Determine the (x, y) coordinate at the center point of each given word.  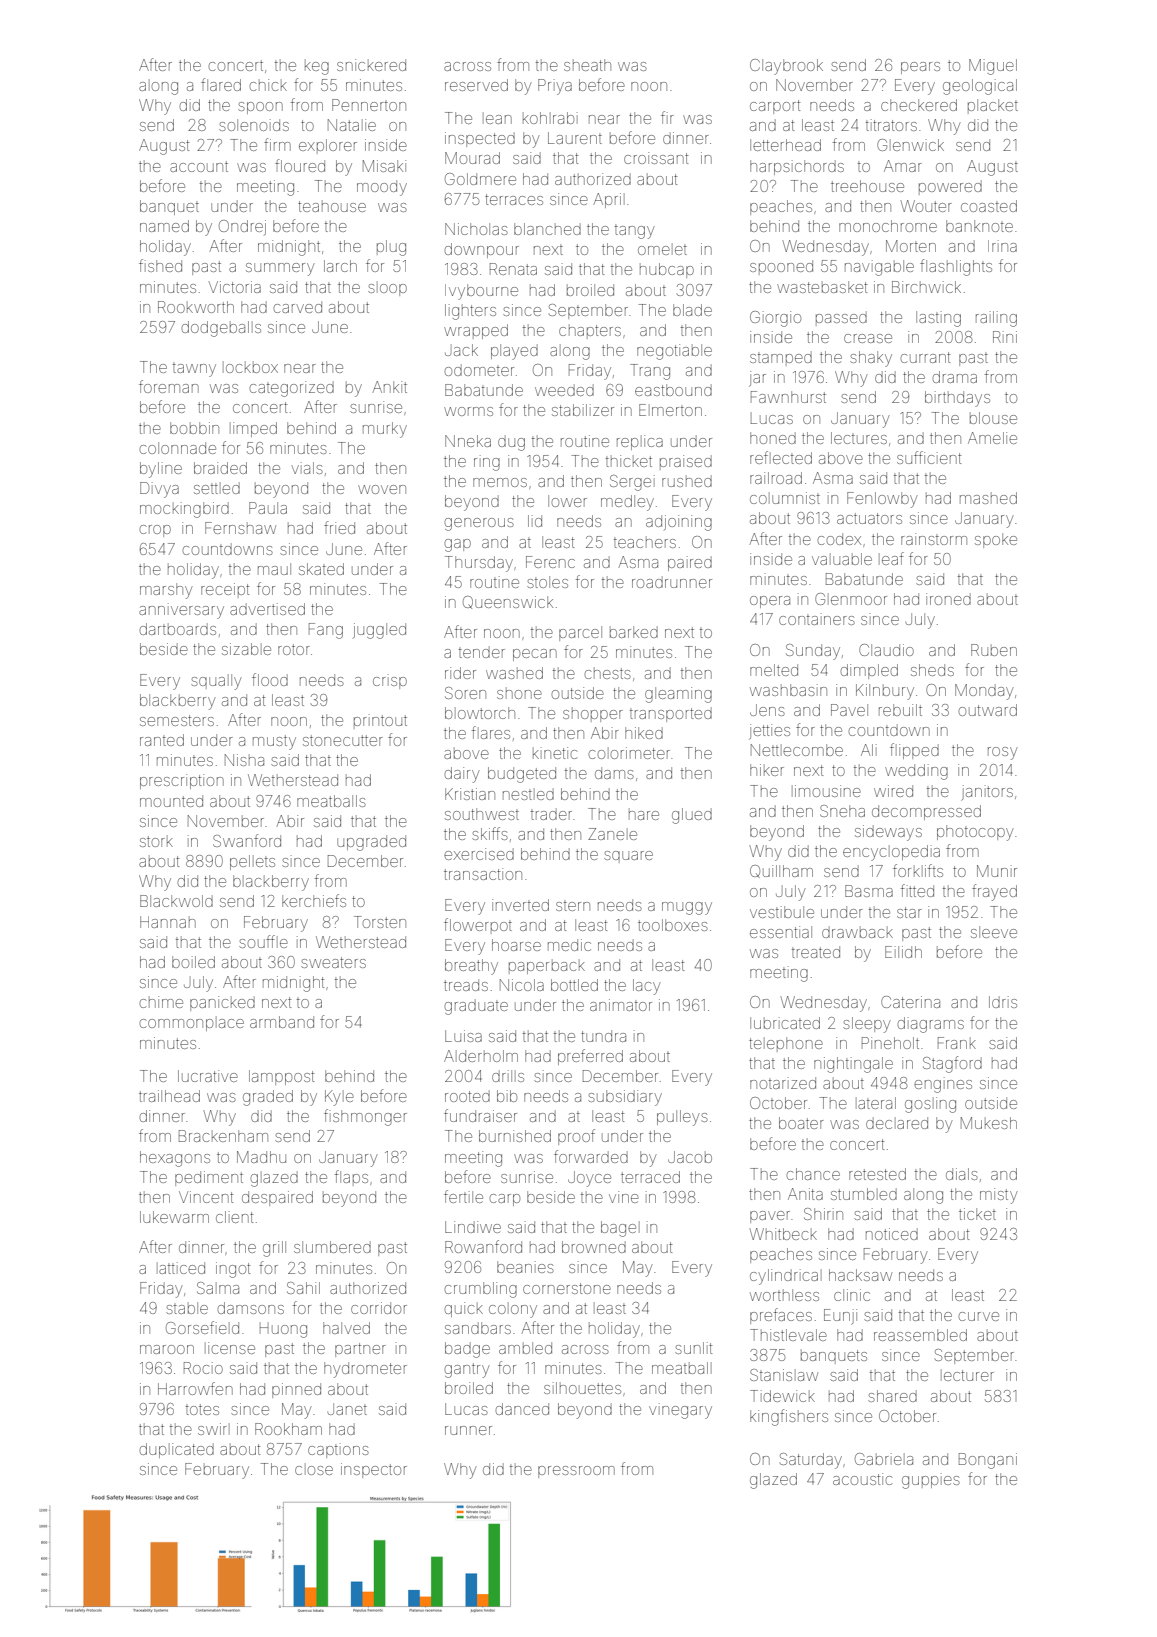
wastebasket (822, 287)
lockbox (250, 367)
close (314, 1469)
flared (221, 84)
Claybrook (786, 67)
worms (468, 411)
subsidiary (625, 1098)
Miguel (993, 67)
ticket (977, 1214)
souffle (263, 941)
